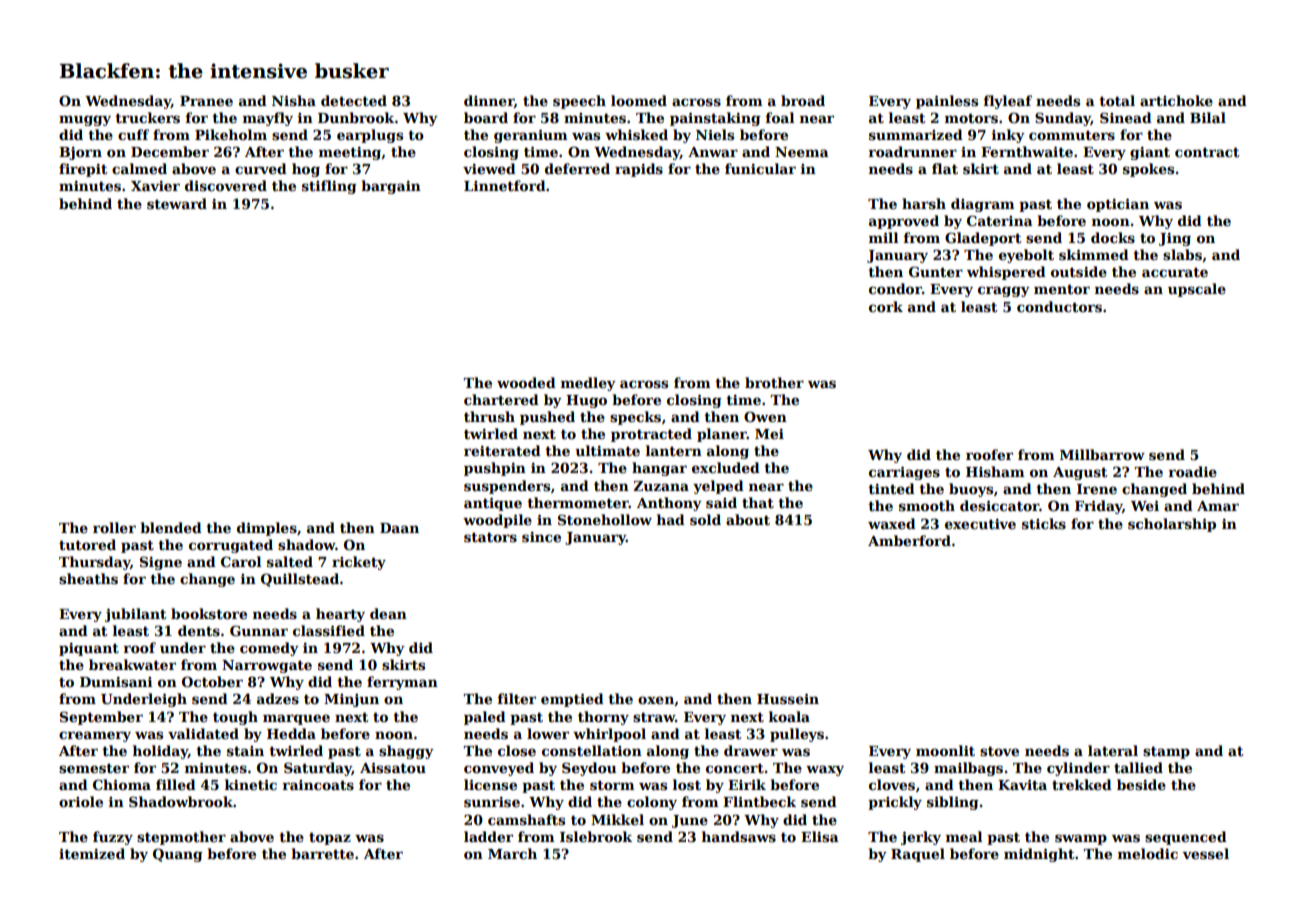  What do you see at coordinates (177, 203) in the screenshot?
I see `steward` at bounding box center [177, 203].
